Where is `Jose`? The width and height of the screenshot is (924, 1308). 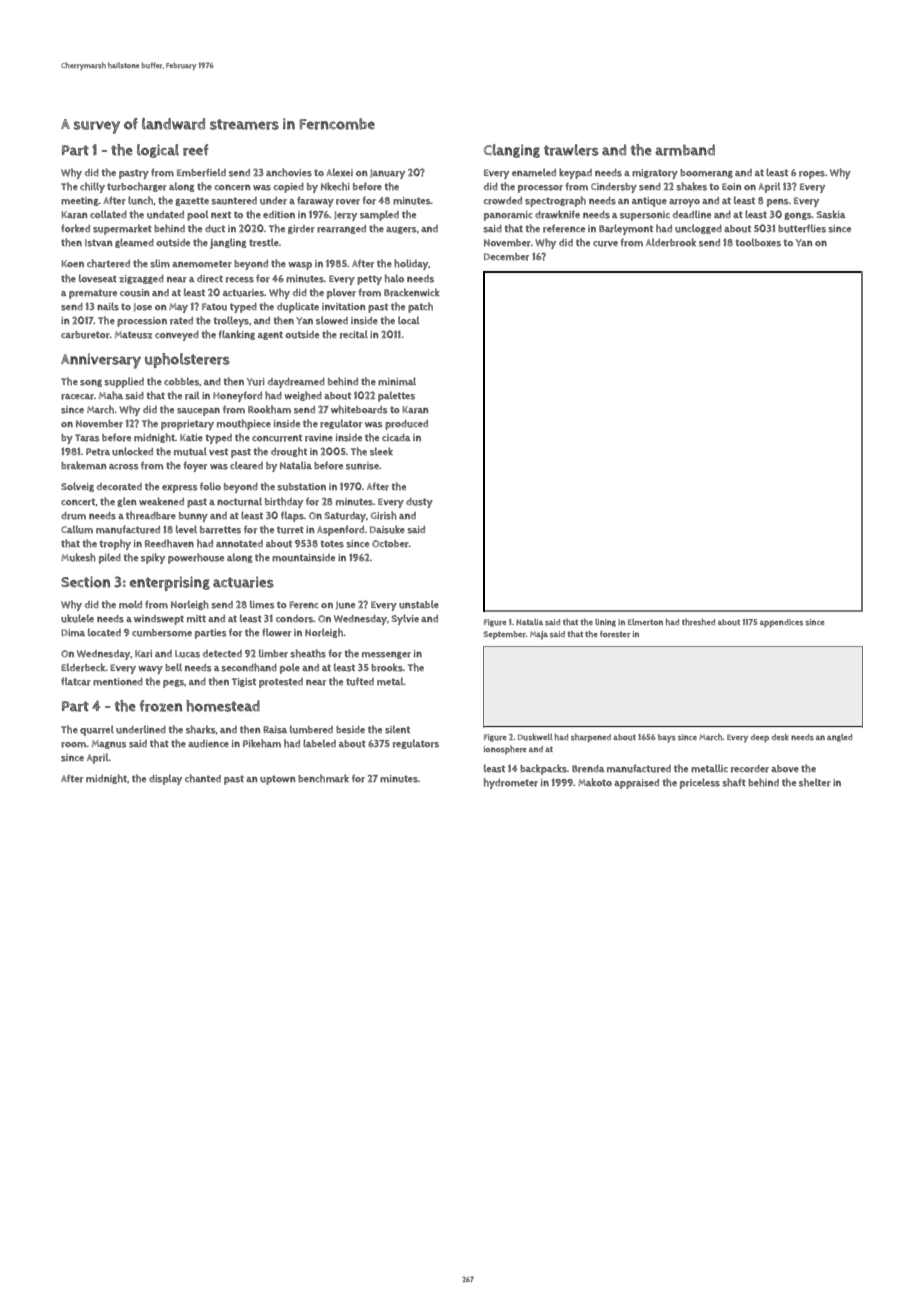 Jose is located at coordinates (142, 307).
